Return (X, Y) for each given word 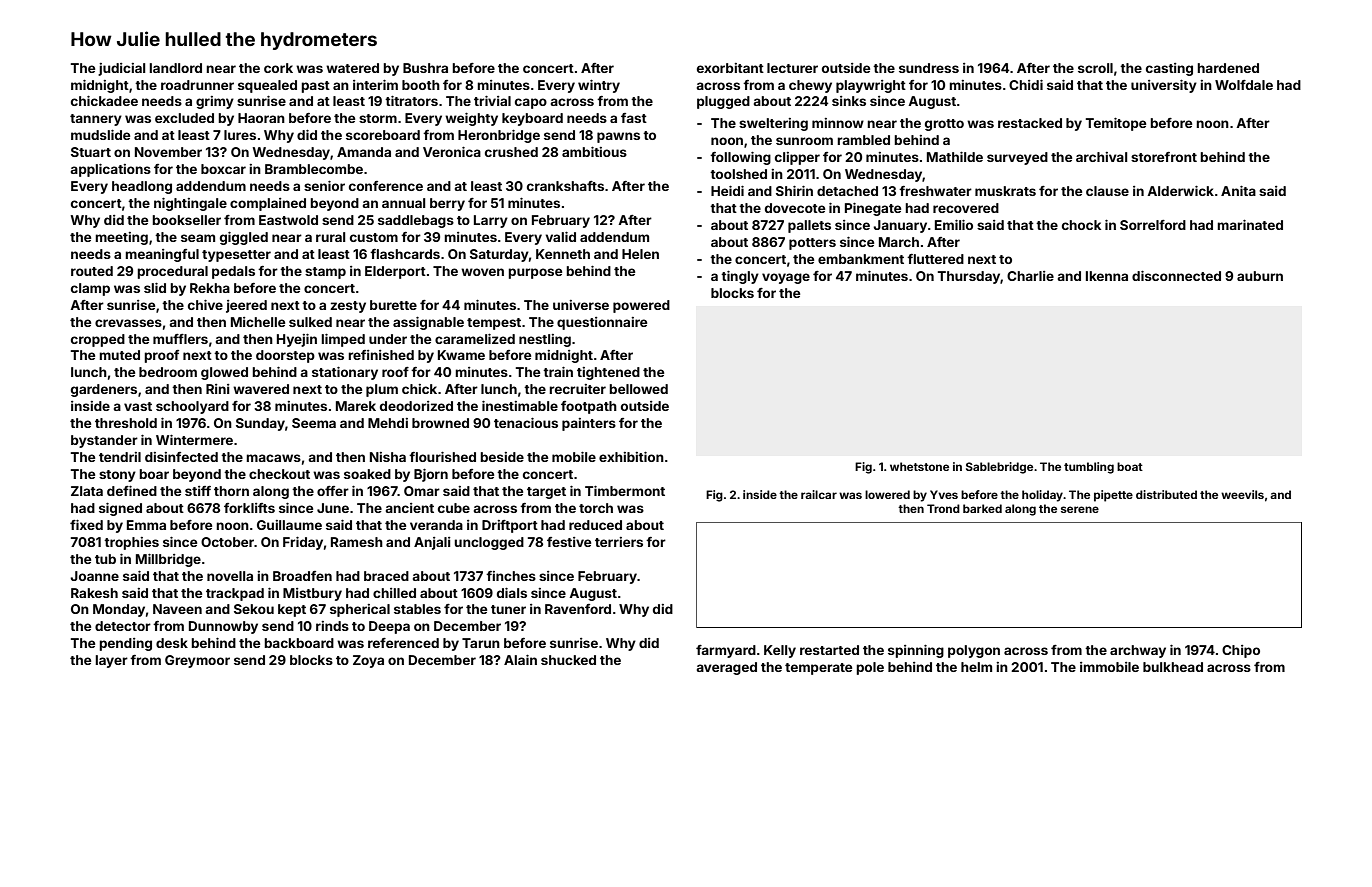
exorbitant (730, 68)
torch (596, 508)
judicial (121, 69)
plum (382, 390)
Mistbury (312, 594)
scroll (1095, 68)
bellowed (638, 389)
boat (1130, 466)
